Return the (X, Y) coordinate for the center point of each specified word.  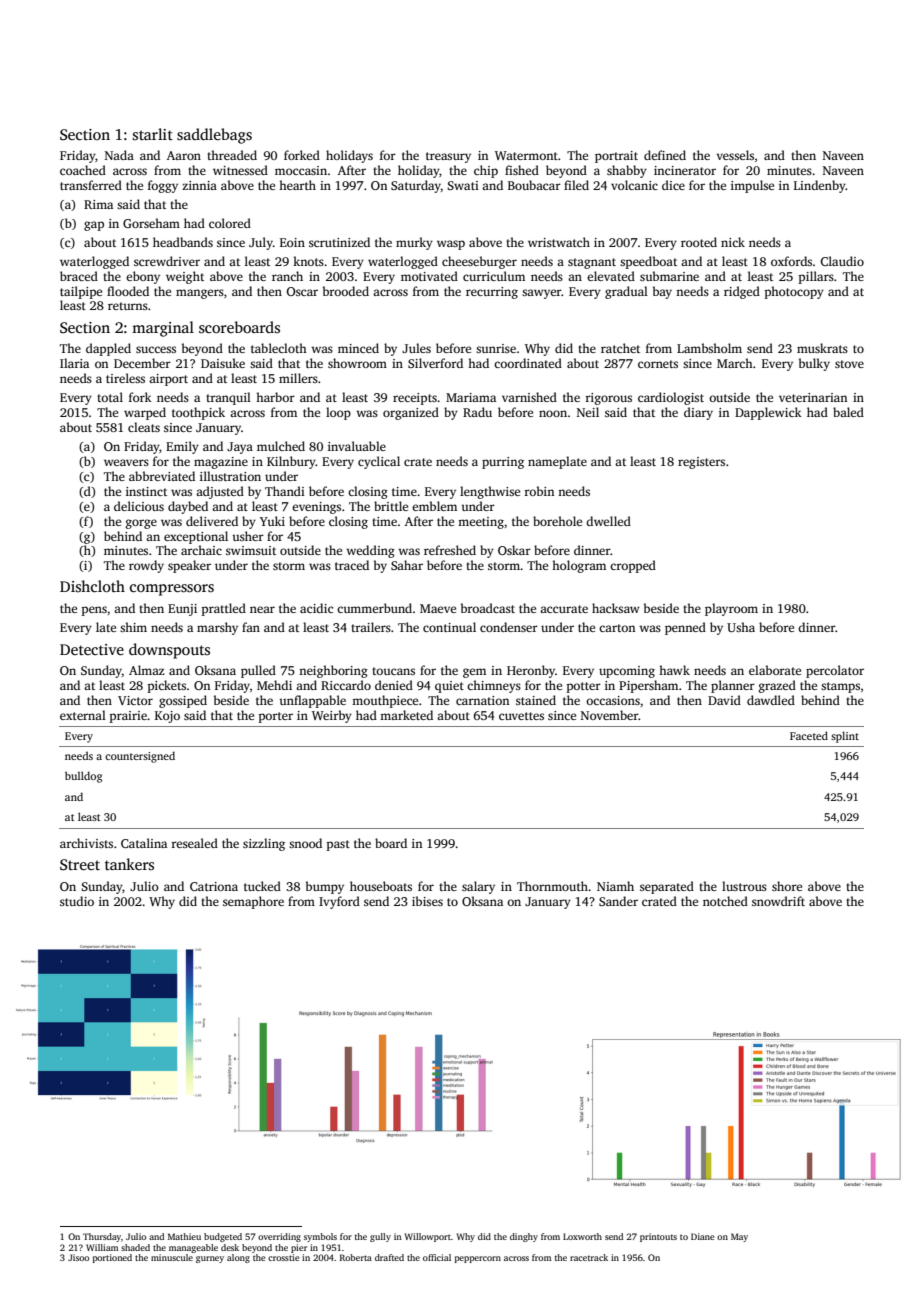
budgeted (223, 1237)
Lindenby (820, 186)
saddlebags (214, 136)
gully (380, 1237)
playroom (731, 609)
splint (845, 737)
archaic (201, 550)
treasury (448, 157)
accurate (564, 609)
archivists (86, 843)
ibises (427, 901)
